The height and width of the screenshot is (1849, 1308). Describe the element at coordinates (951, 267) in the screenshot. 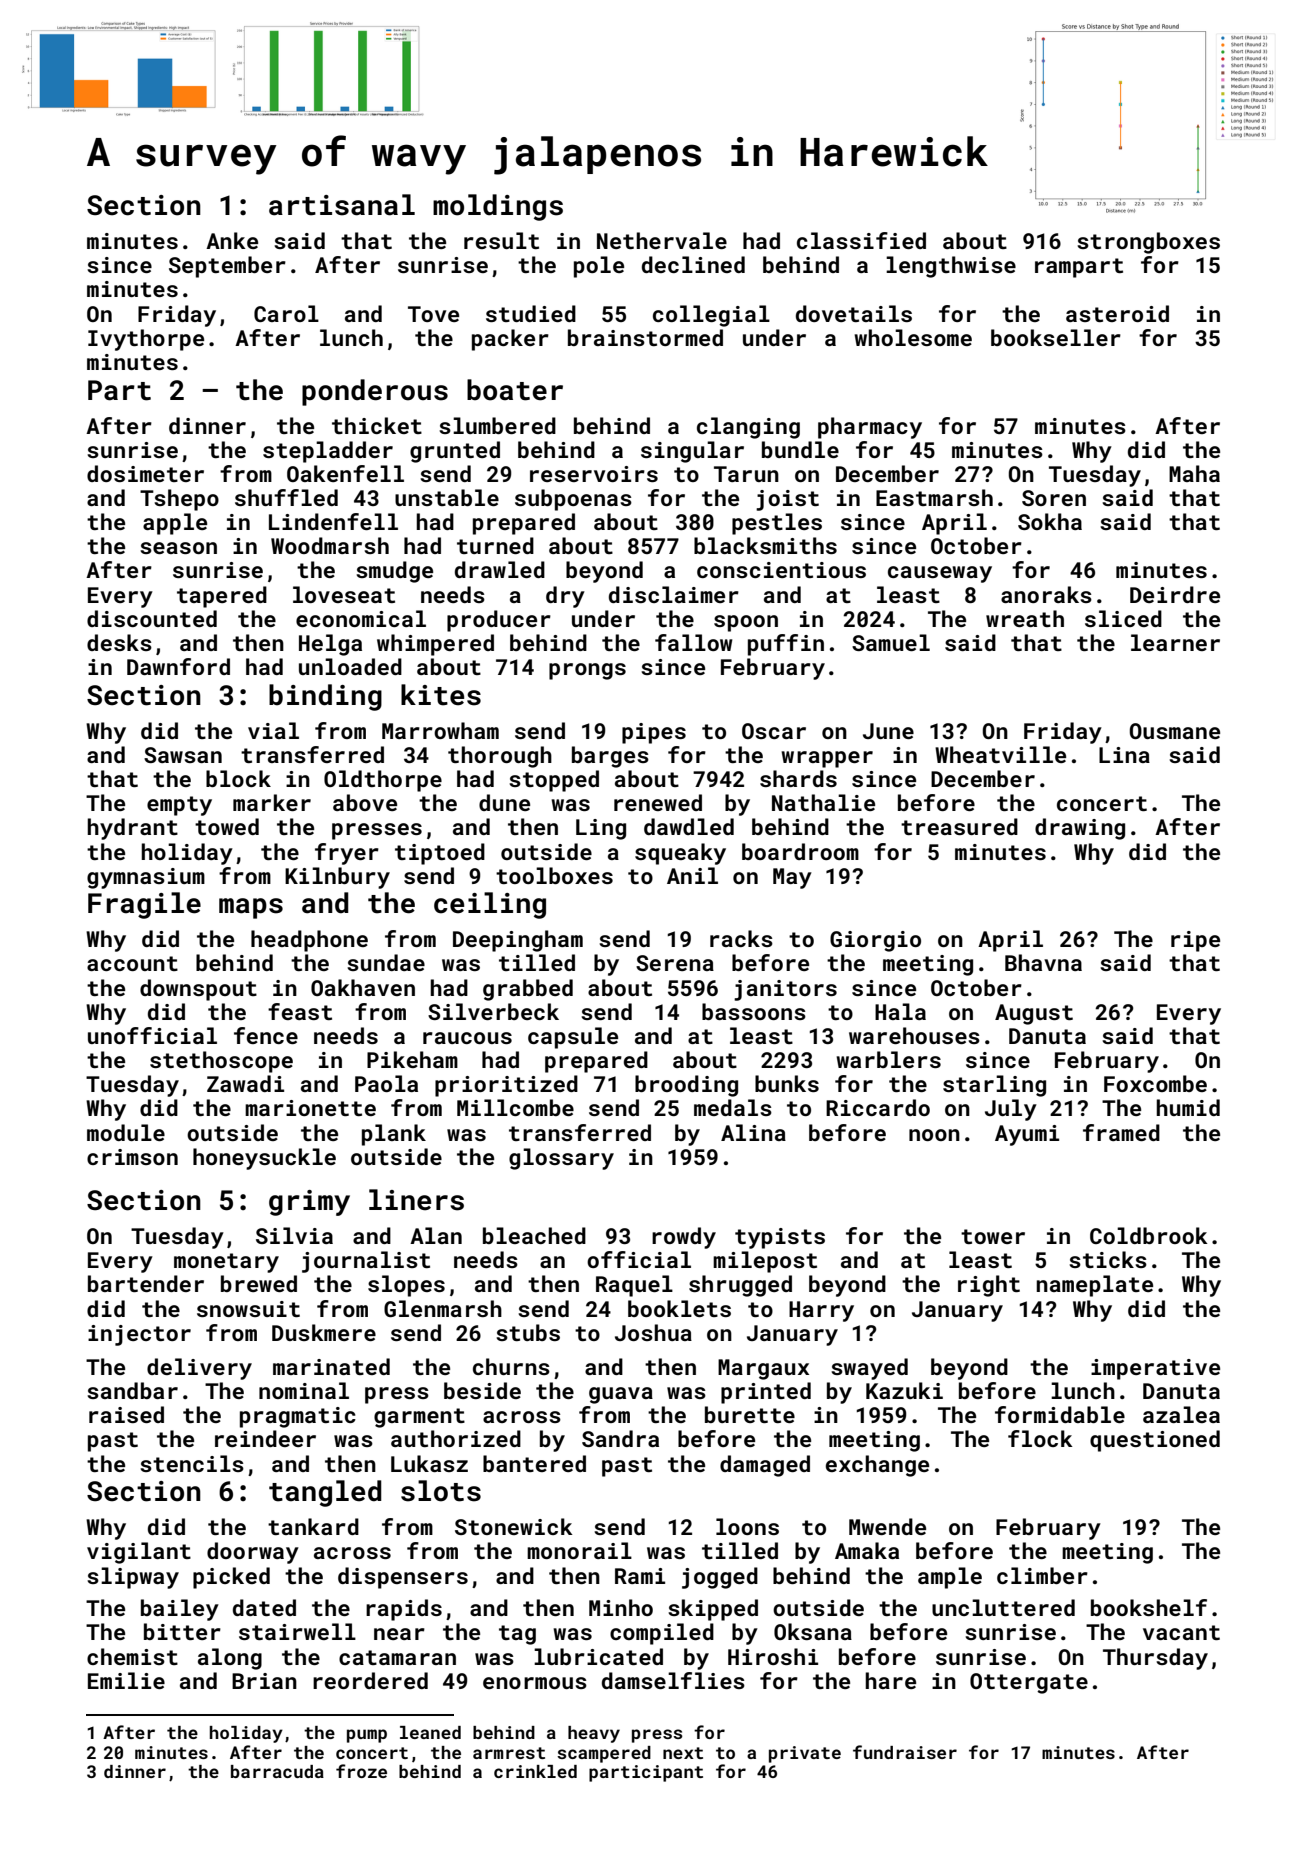

I see `lengthwise` at that location.
